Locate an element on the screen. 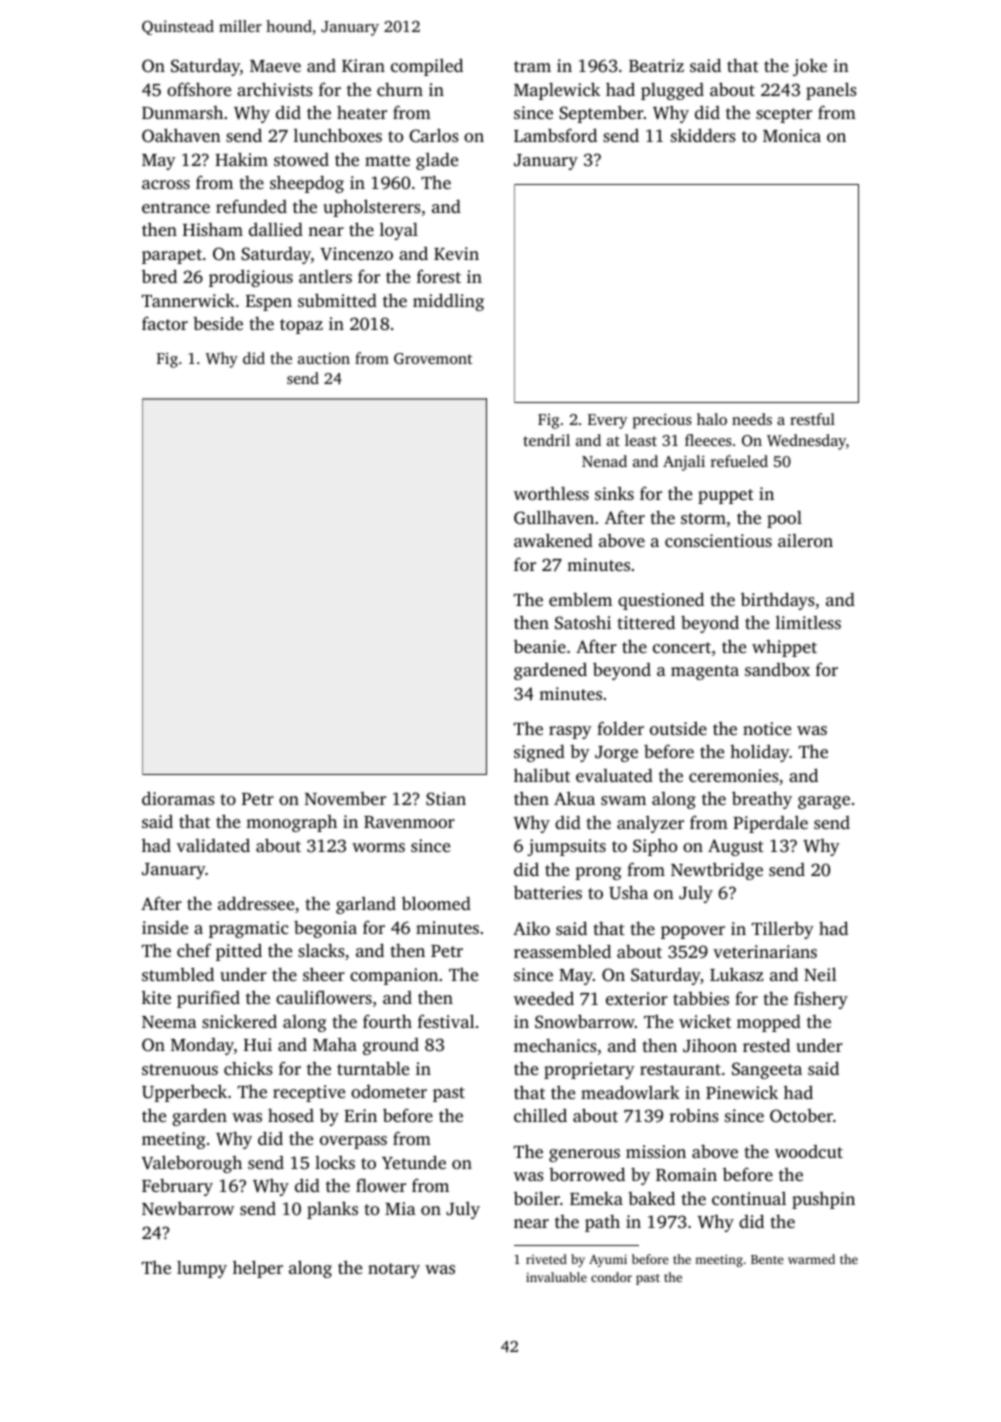 The width and height of the screenshot is (1001, 1422). refunded is located at coordinates (251, 206).
